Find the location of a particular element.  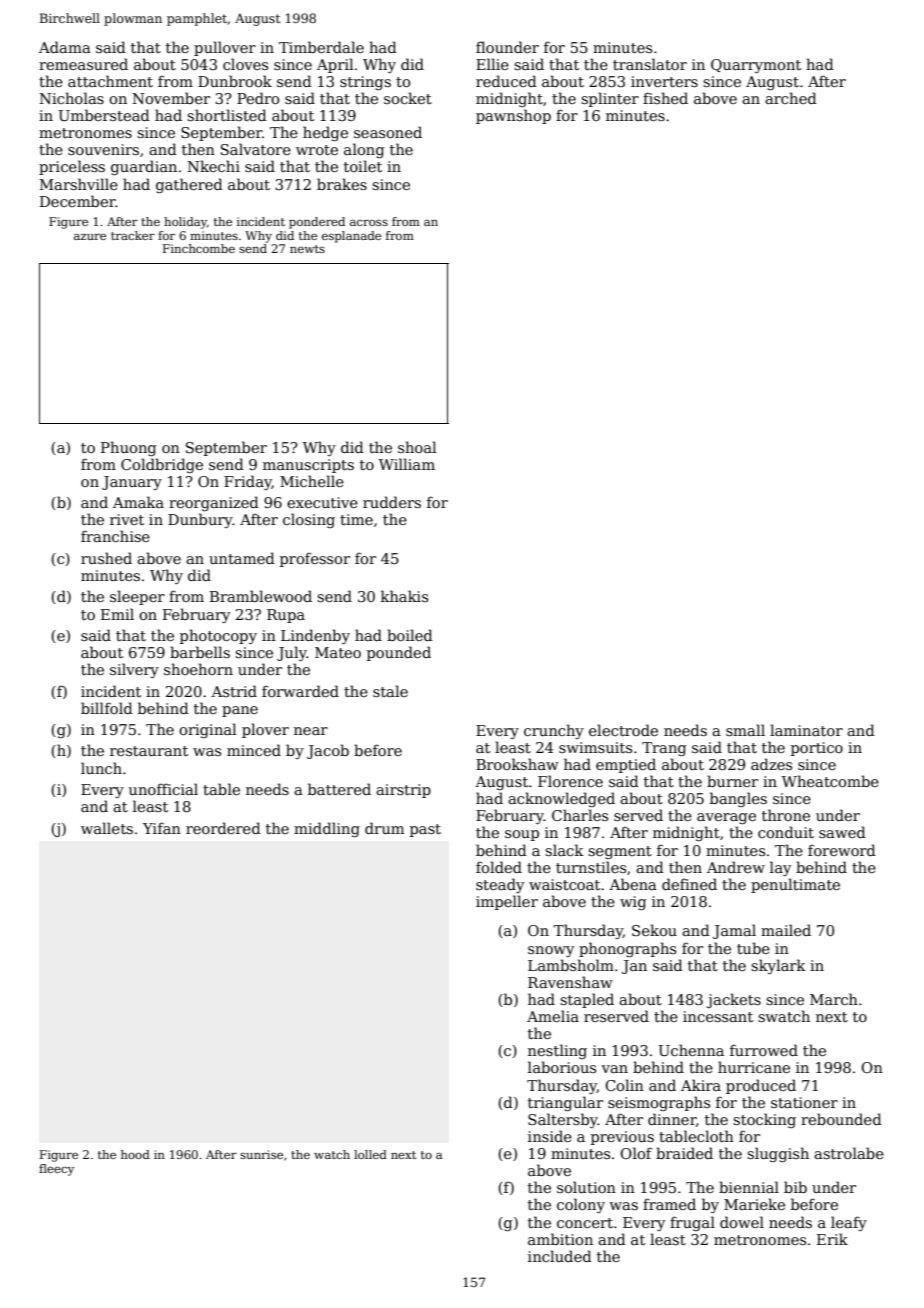

Brookshaw is located at coordinates (517, 764).
